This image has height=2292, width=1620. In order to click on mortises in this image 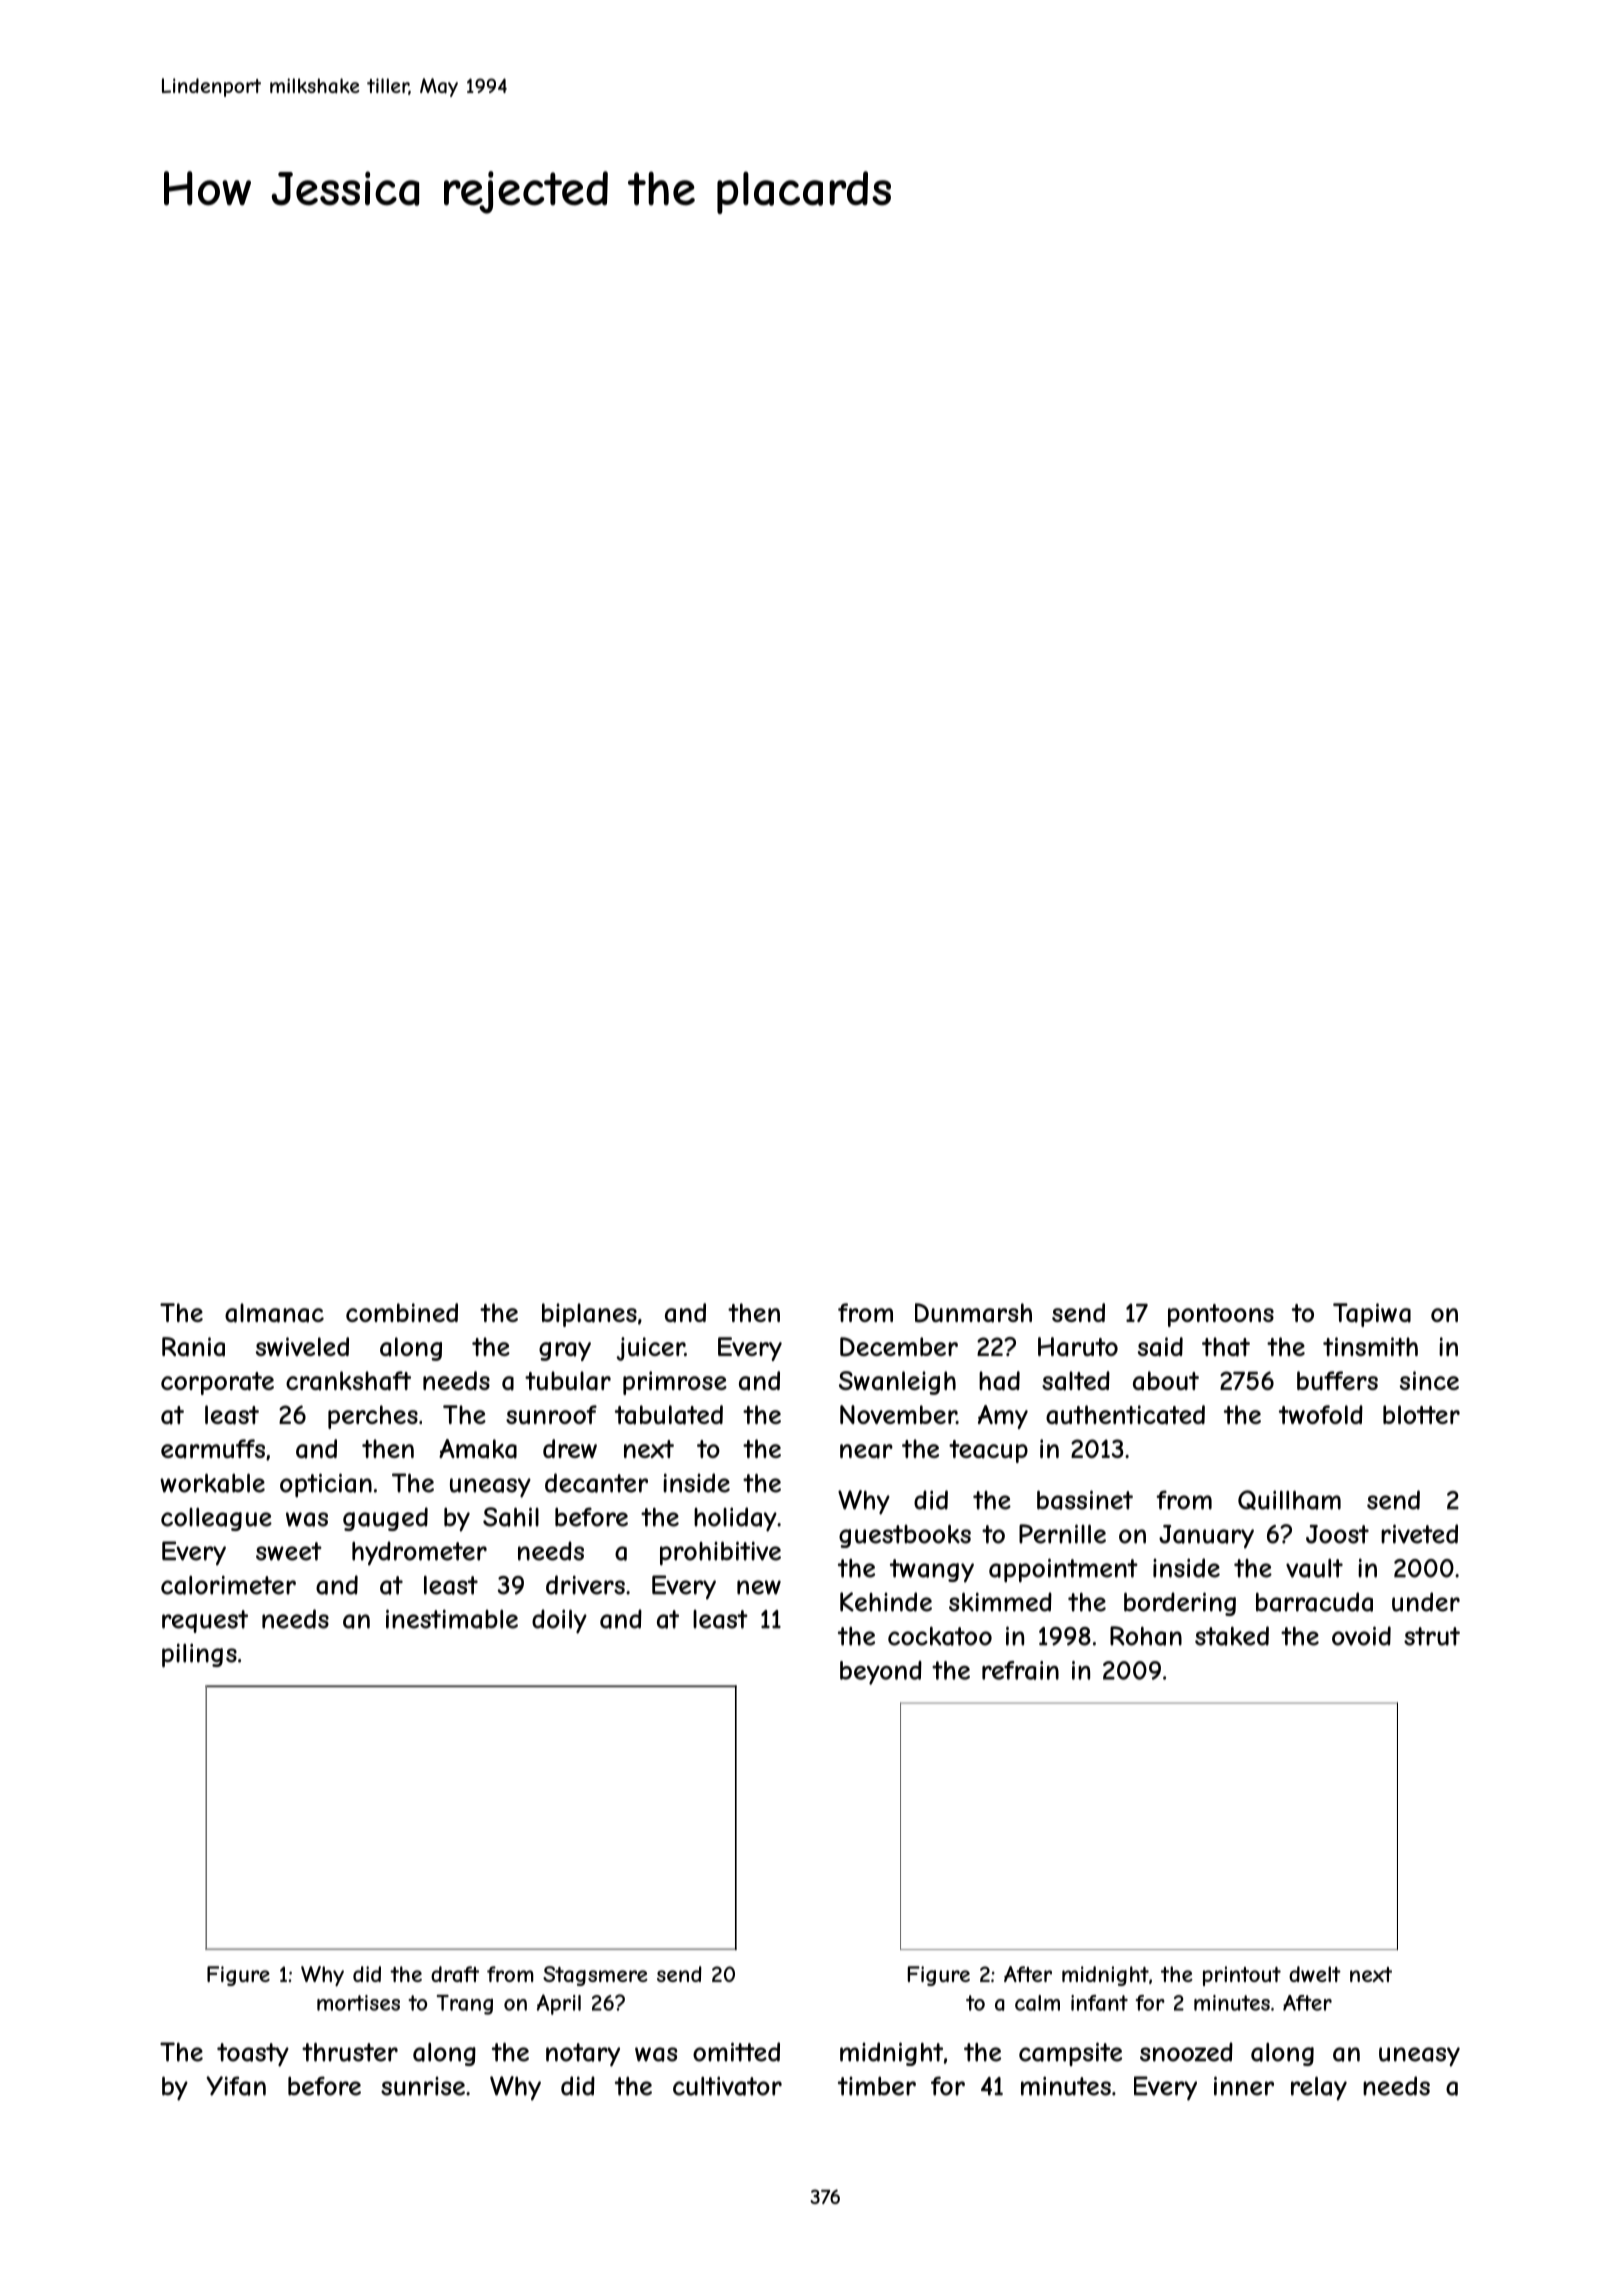, I will do `click(358, 2003)`.
